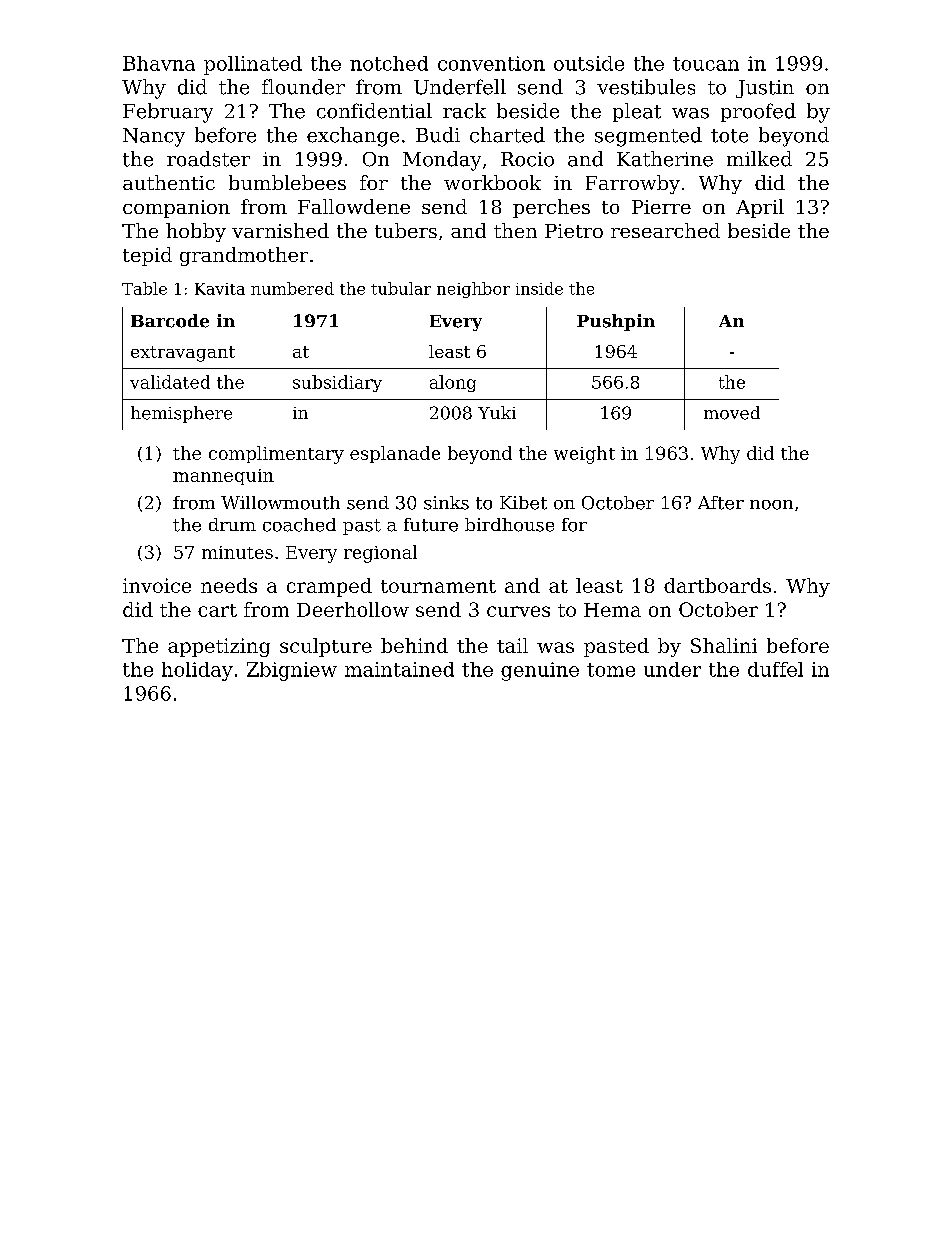 The height and width of the screenshot is (1233, 952). Describe the element at coordinates (170, 382) in the screenshot. I see `validated` at that location.
